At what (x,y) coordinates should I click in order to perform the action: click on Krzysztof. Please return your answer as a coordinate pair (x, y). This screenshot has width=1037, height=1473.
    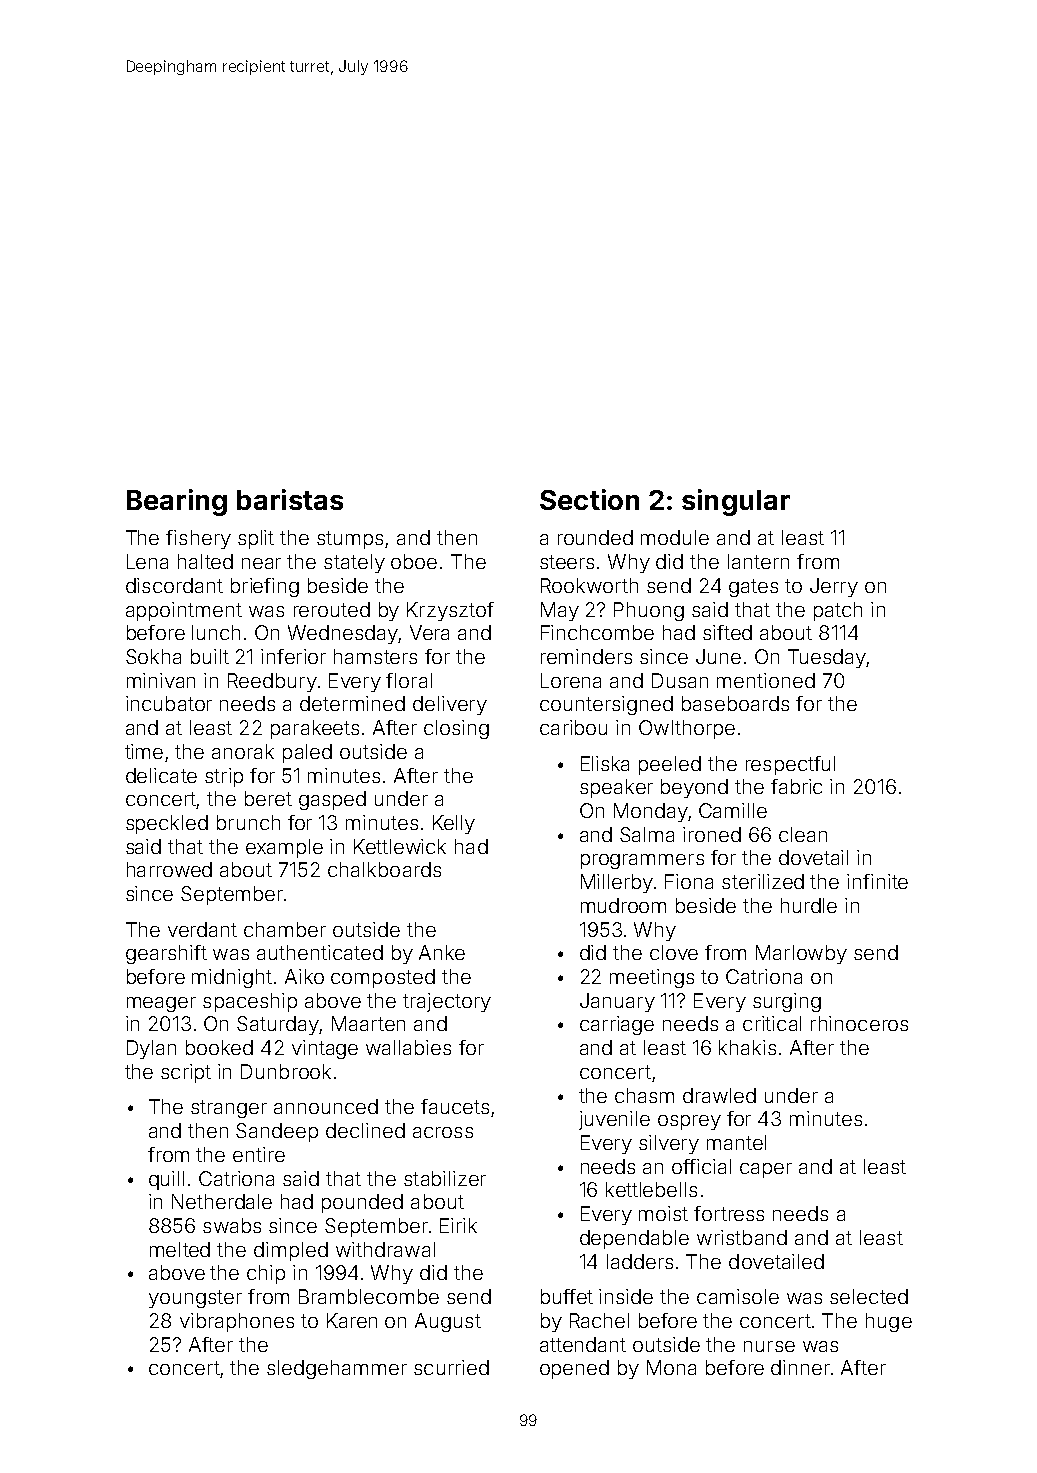
    Looking at the image, I should click on (450, 611).
